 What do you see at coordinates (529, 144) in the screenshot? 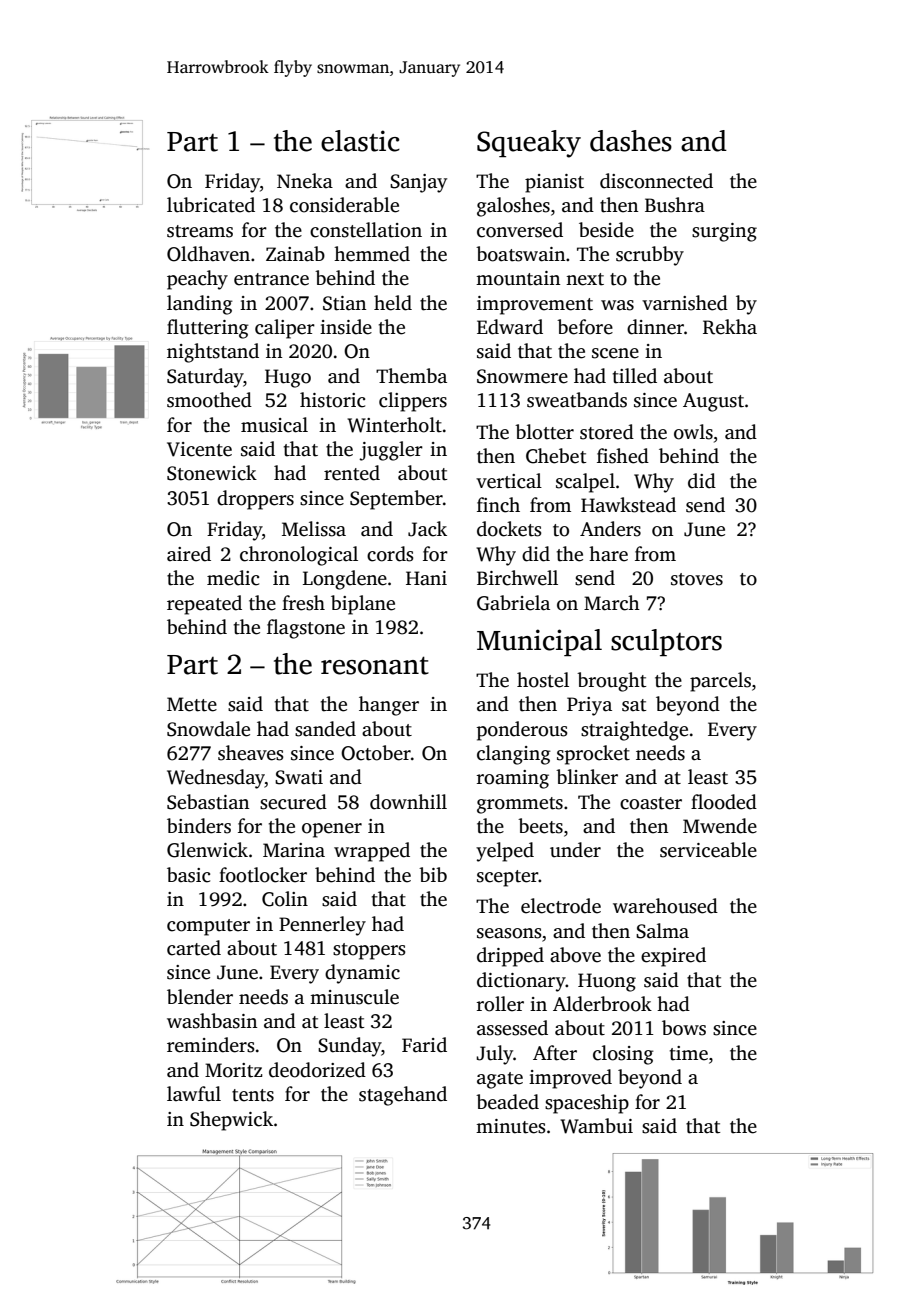
I see `Squeaky` at bounding box center [529, 144].
